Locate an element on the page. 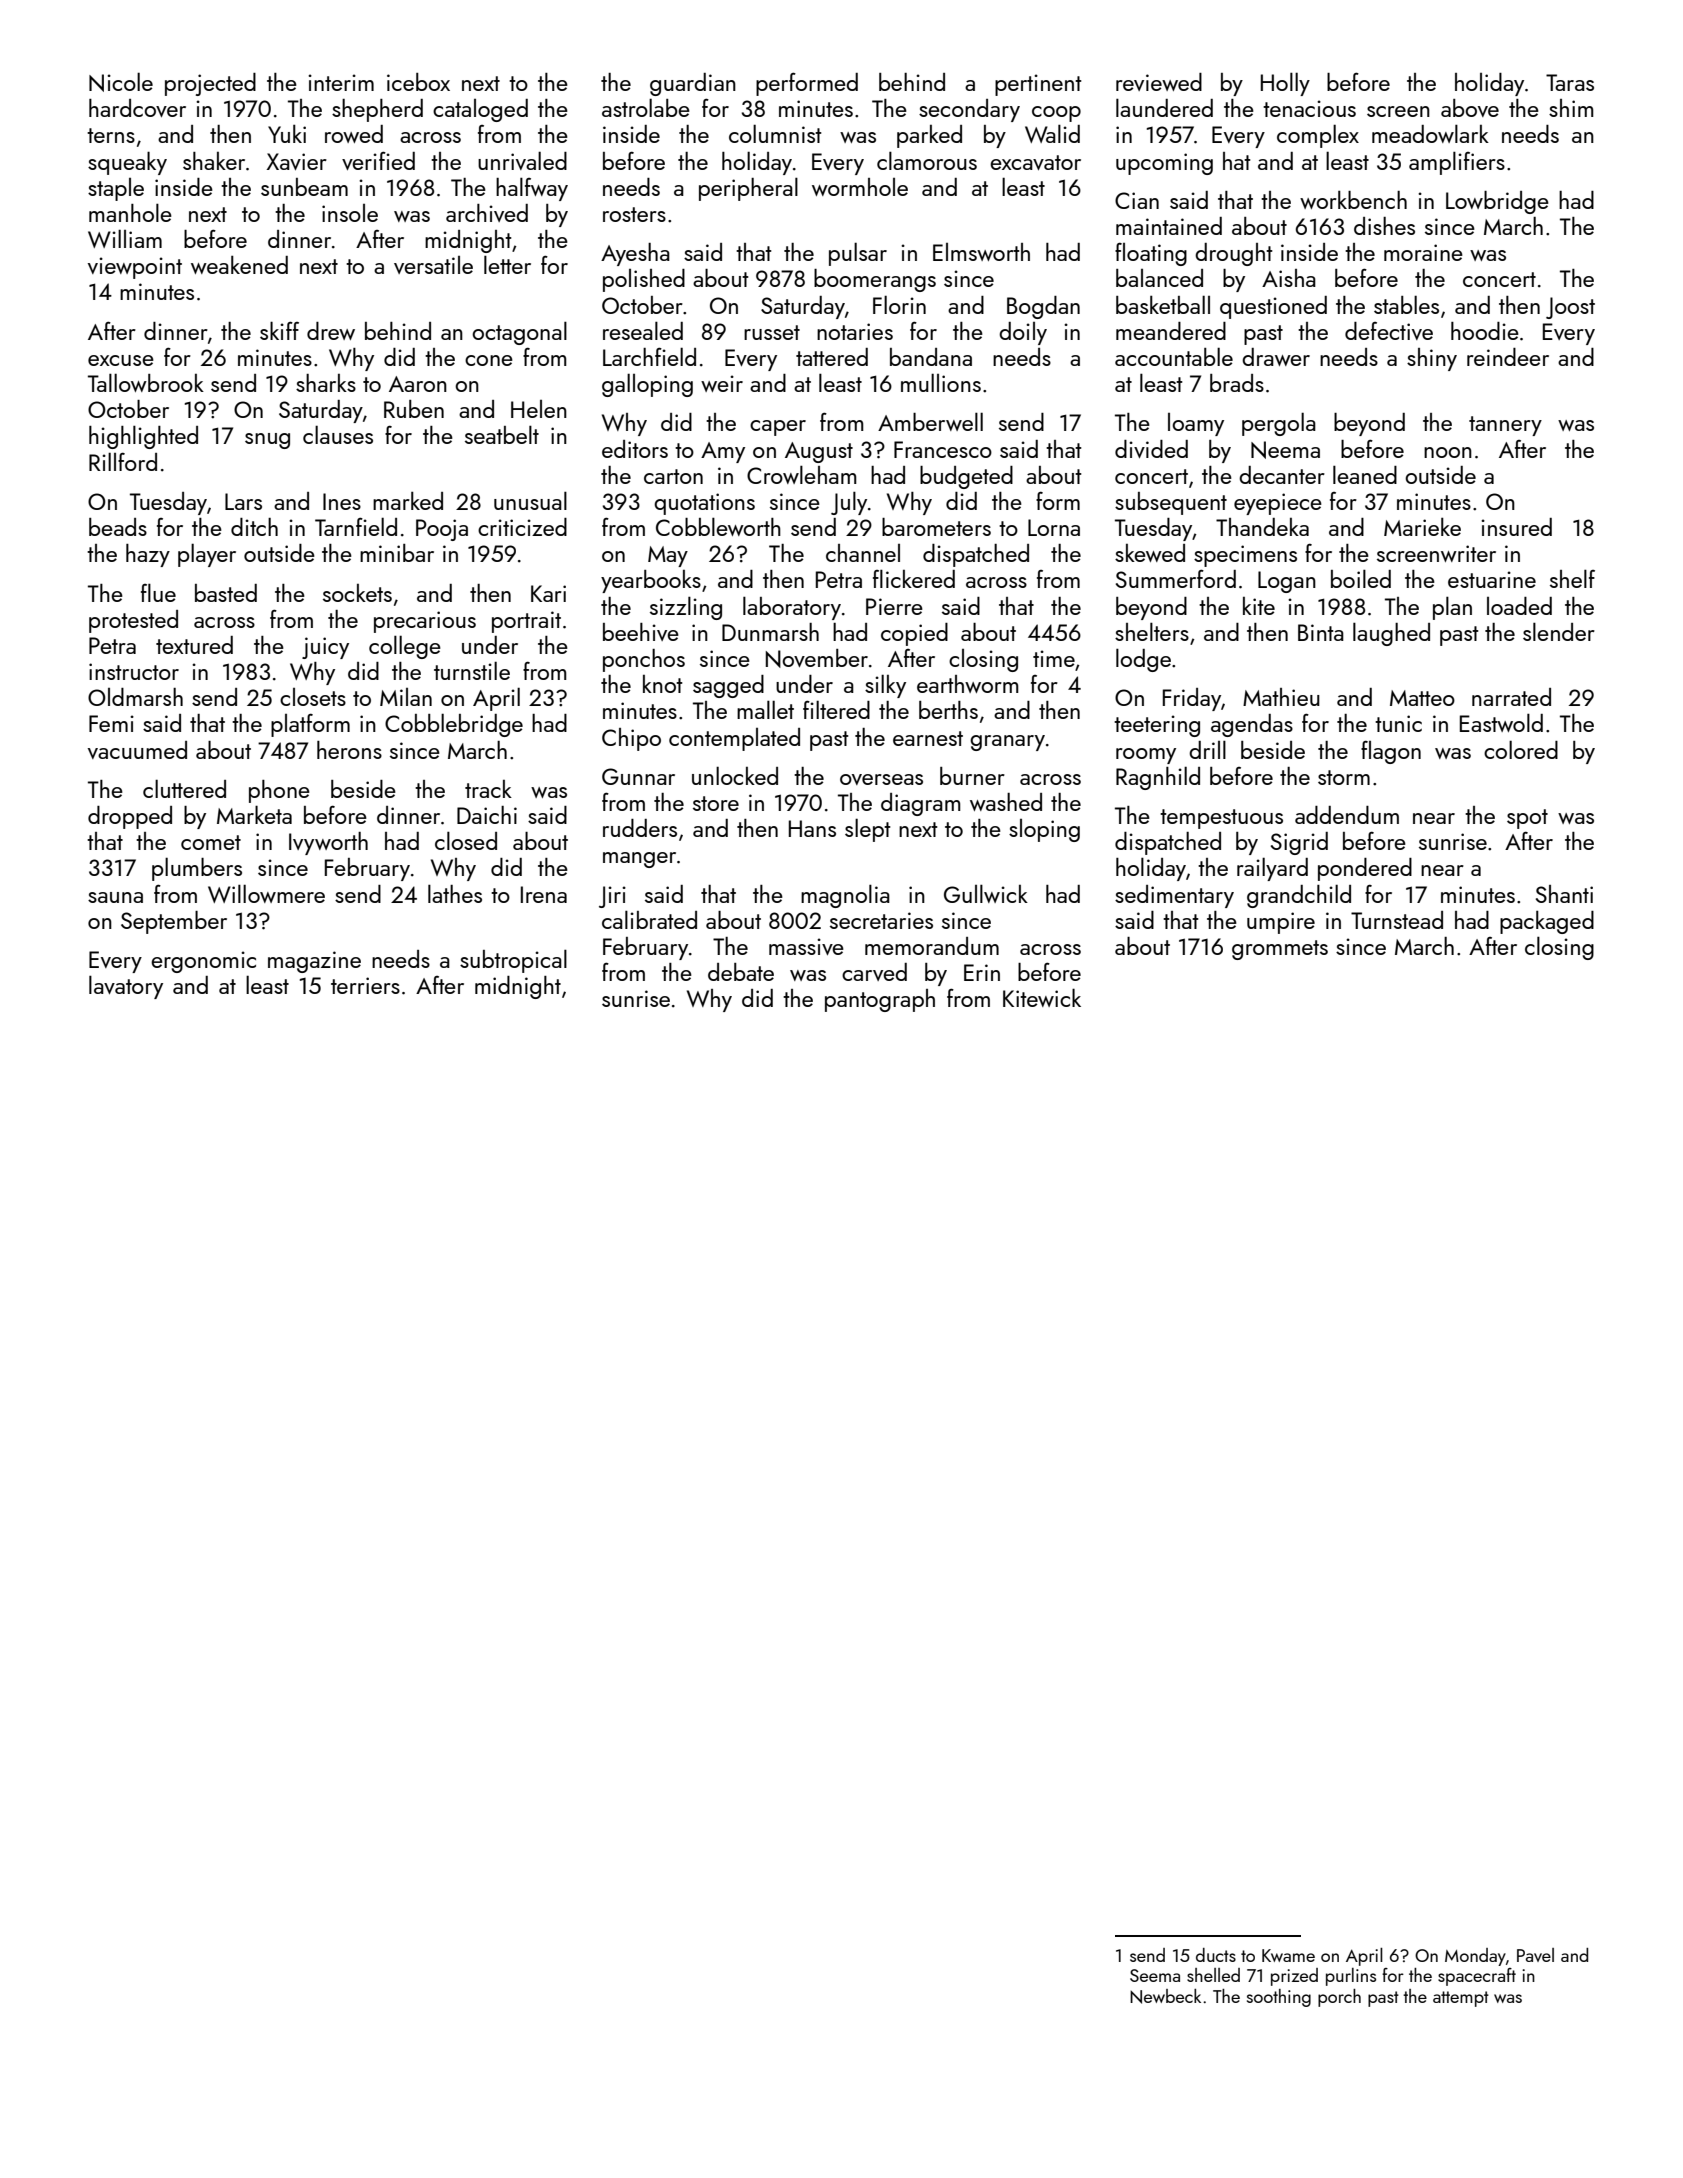 This image has width=1683, height=2178. snug is located at coordinates (267, 441).
